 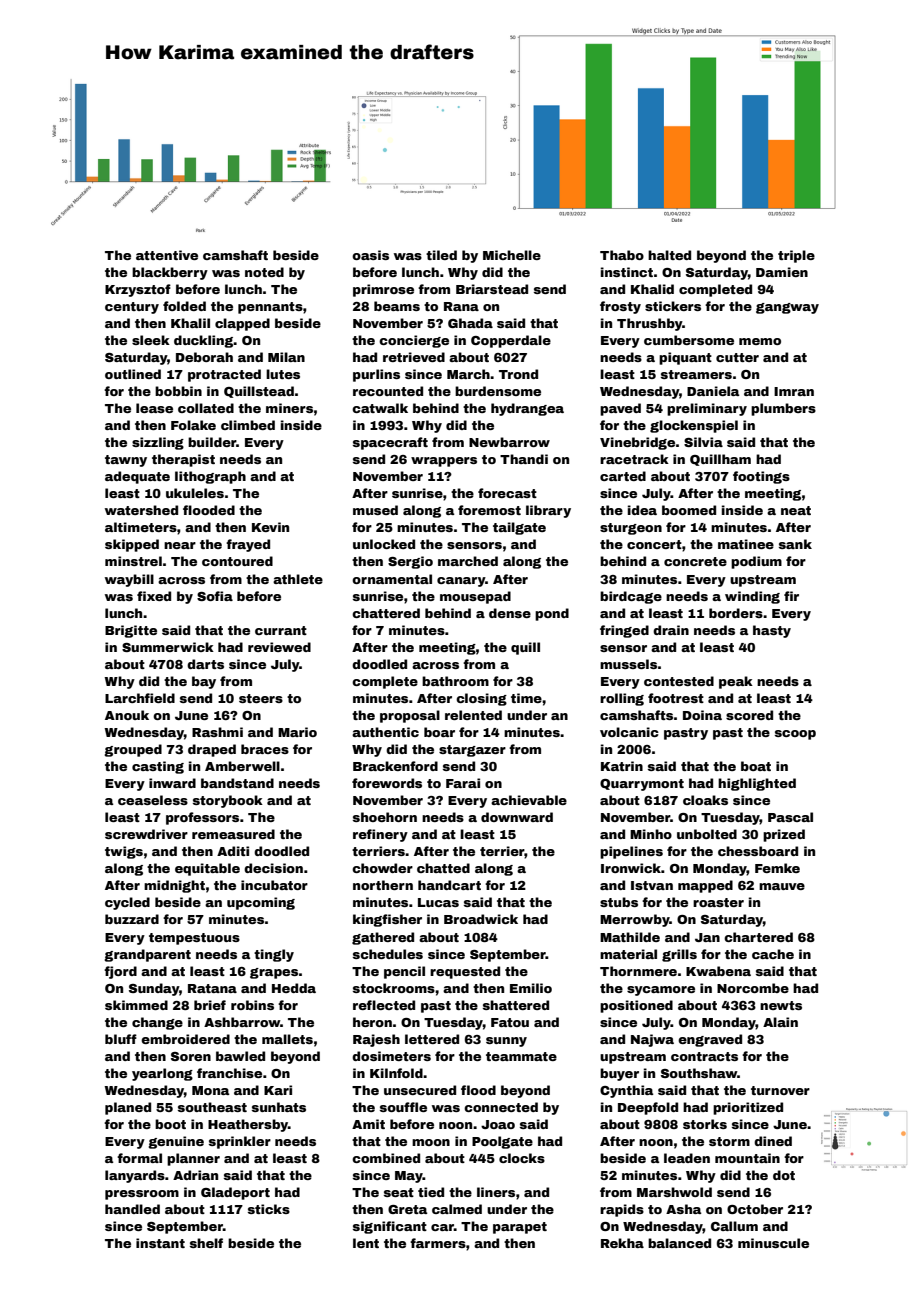 I want to click on Michelle, so click(x=512, y=255).
